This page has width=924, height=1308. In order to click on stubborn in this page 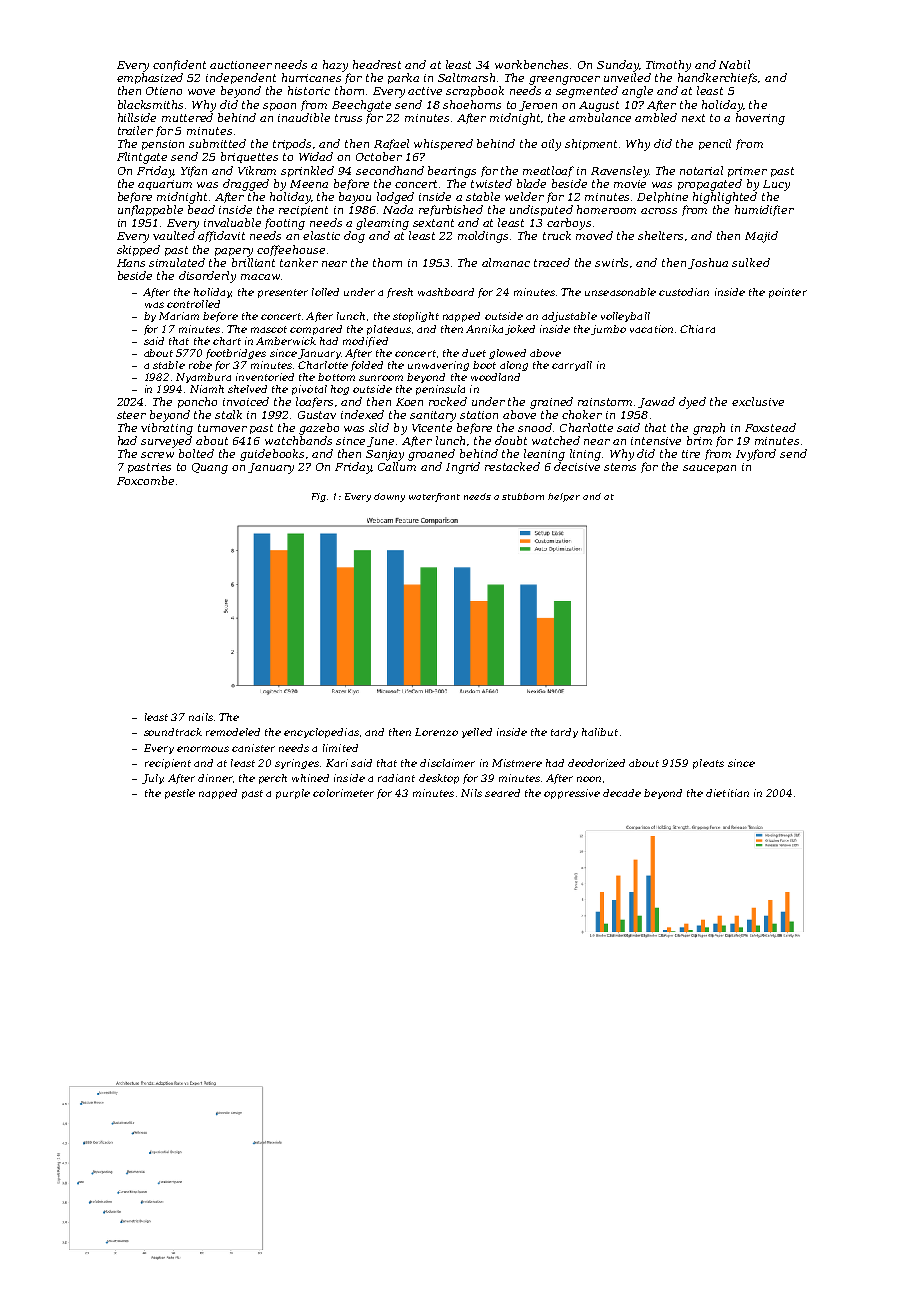, I will do `click(523, 496)`.
